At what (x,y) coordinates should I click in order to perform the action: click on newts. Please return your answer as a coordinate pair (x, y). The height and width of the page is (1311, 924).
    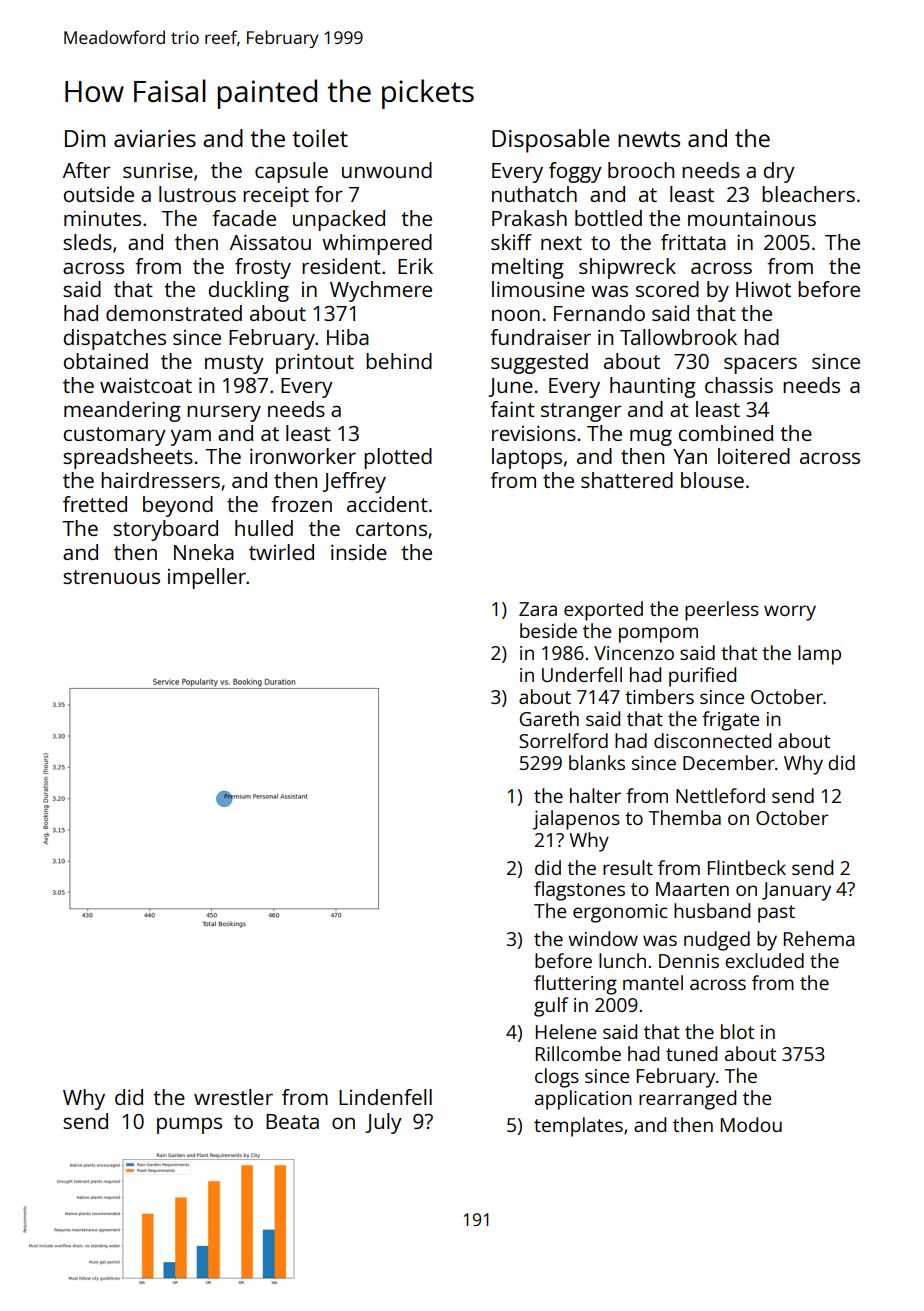
    Looking at the image, I should click on (649, 139).
